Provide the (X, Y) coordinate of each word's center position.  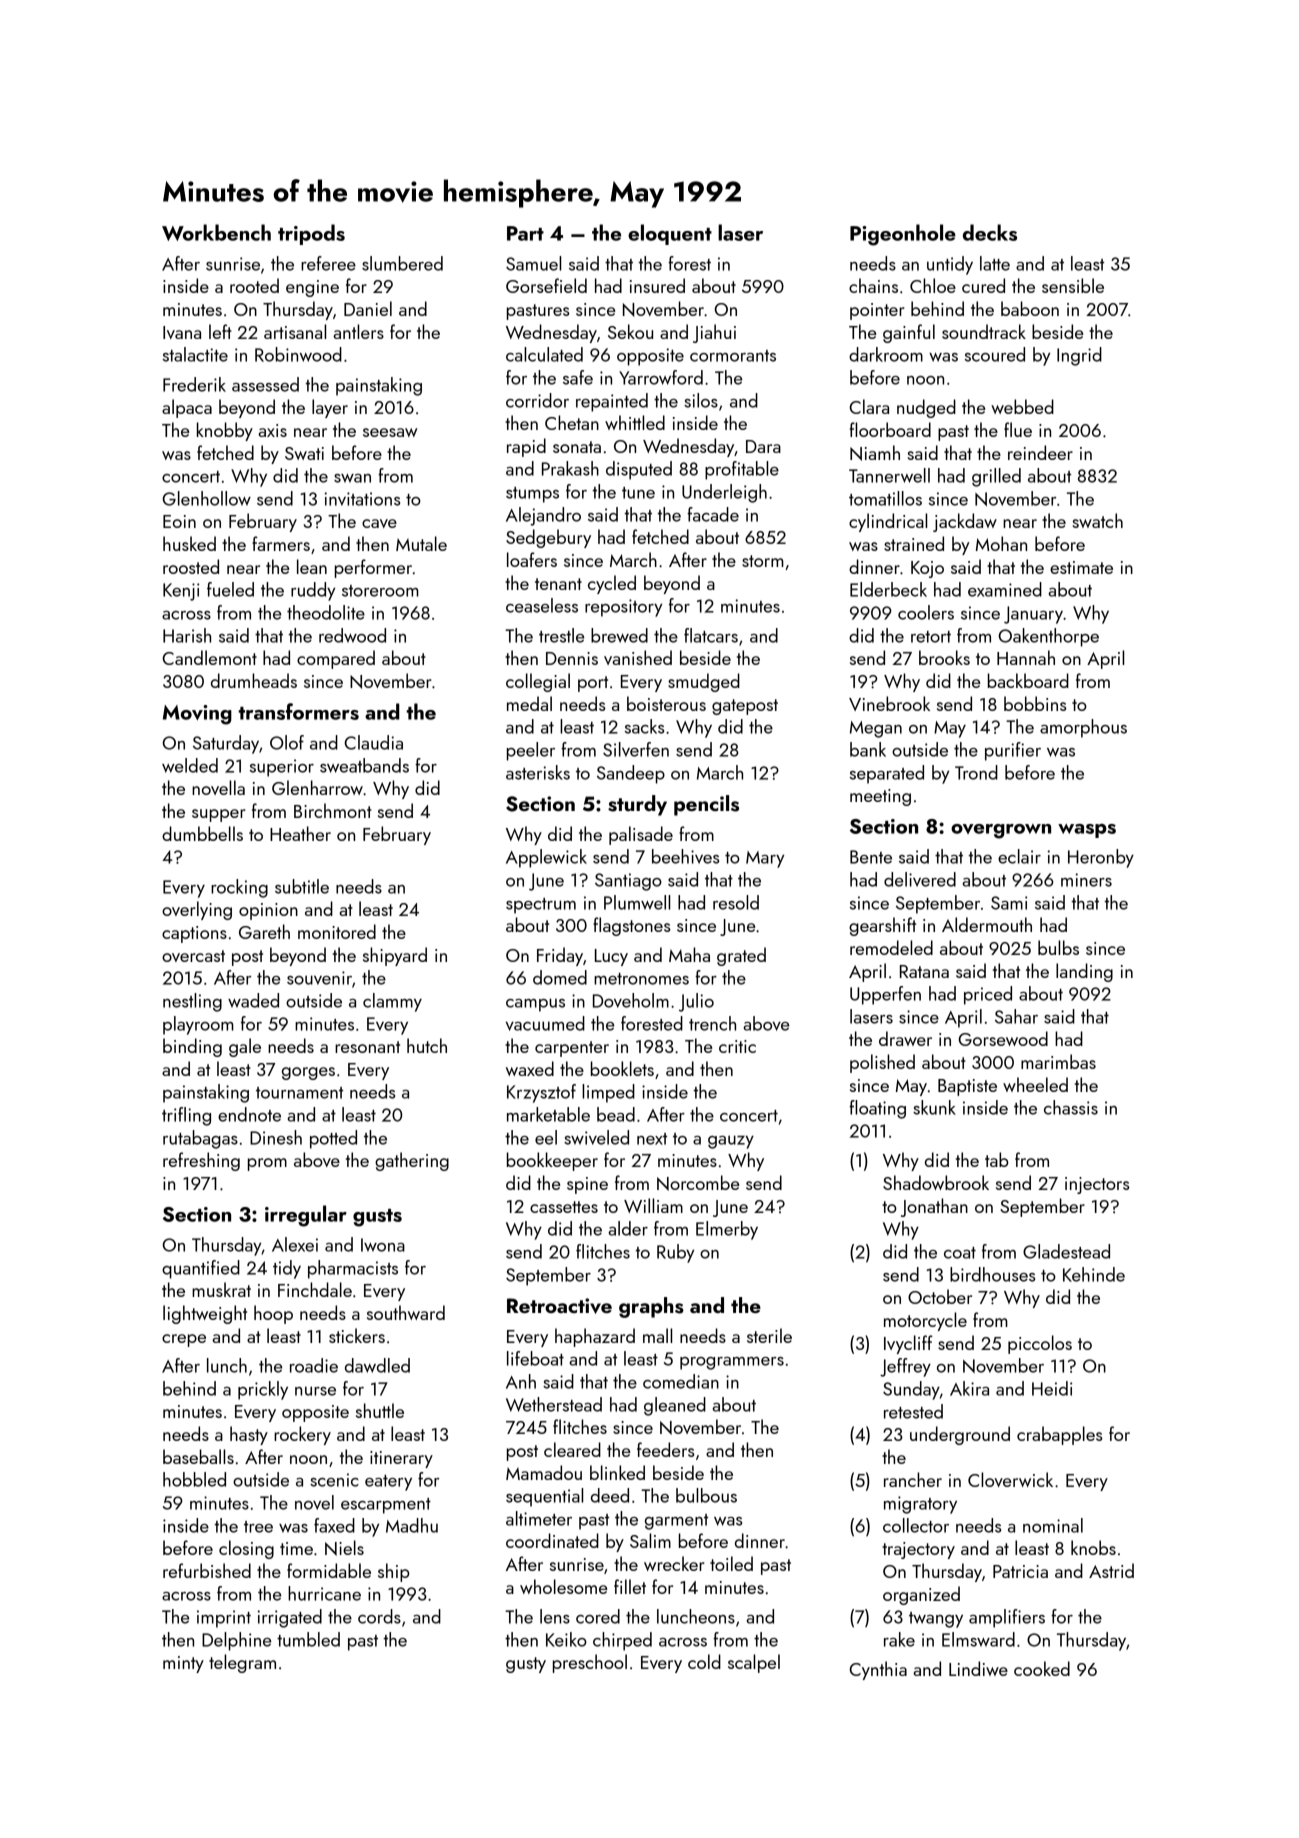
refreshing (201, 1161)
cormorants (733, 356)
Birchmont (333, 810)
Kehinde (1094, 1274)
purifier (1013, 751)
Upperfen (885, 995)
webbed (1022, 406)
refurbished (207, 1570)
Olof (287, 742)
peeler (531, 751)
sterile (769, 1335)
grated (741, 956)
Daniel (368, 308)
